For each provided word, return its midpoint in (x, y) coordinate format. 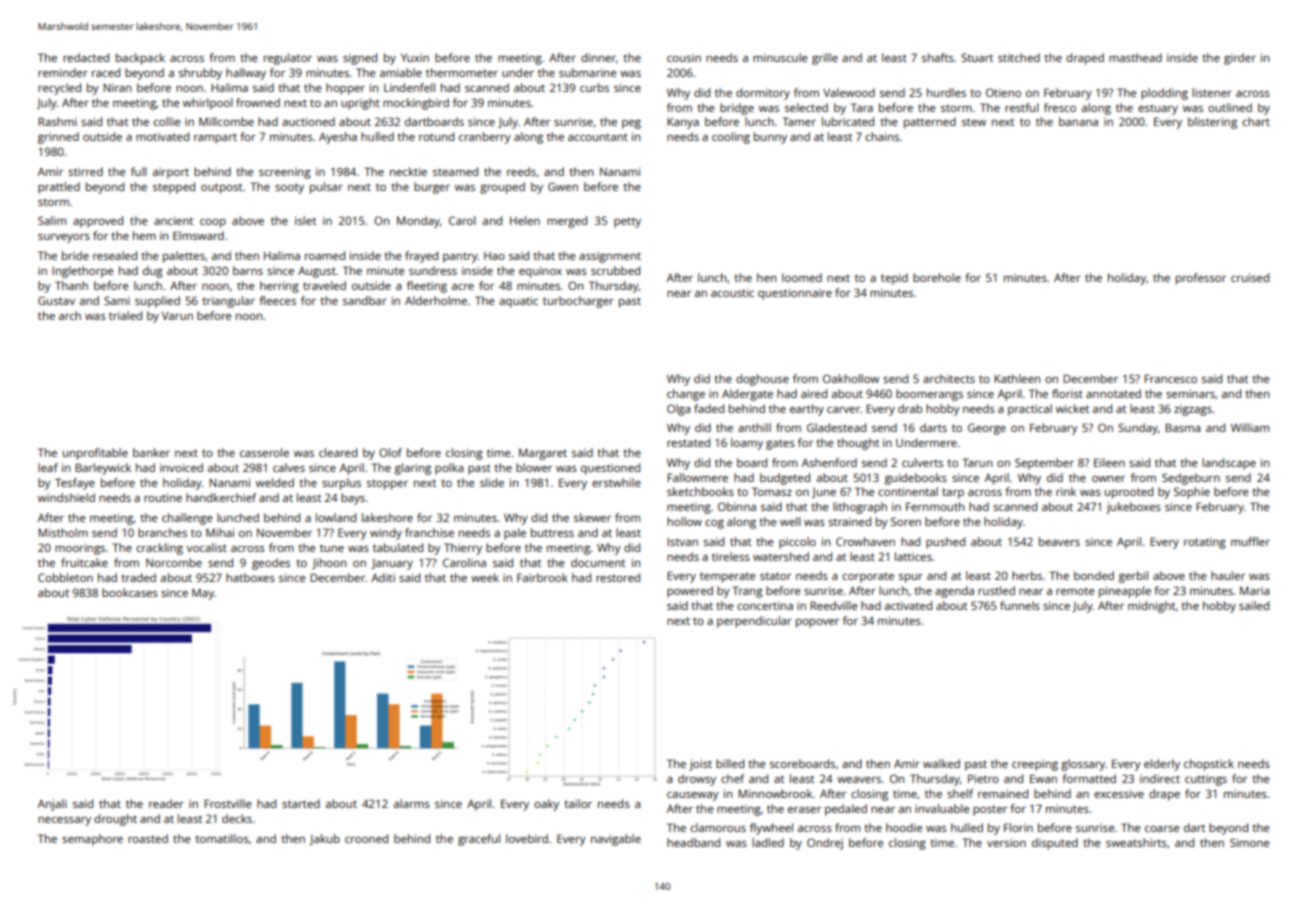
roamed (325, 255)
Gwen (563, 186)
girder (1240, 59)
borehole (937, 277)
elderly (1162, 765)
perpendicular (754, 622)
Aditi (383, 577)
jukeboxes (1133, 508)
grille (825, 59)
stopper (387, 484)
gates (780, 444)
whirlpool (208, 104)
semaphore (92, 840)
